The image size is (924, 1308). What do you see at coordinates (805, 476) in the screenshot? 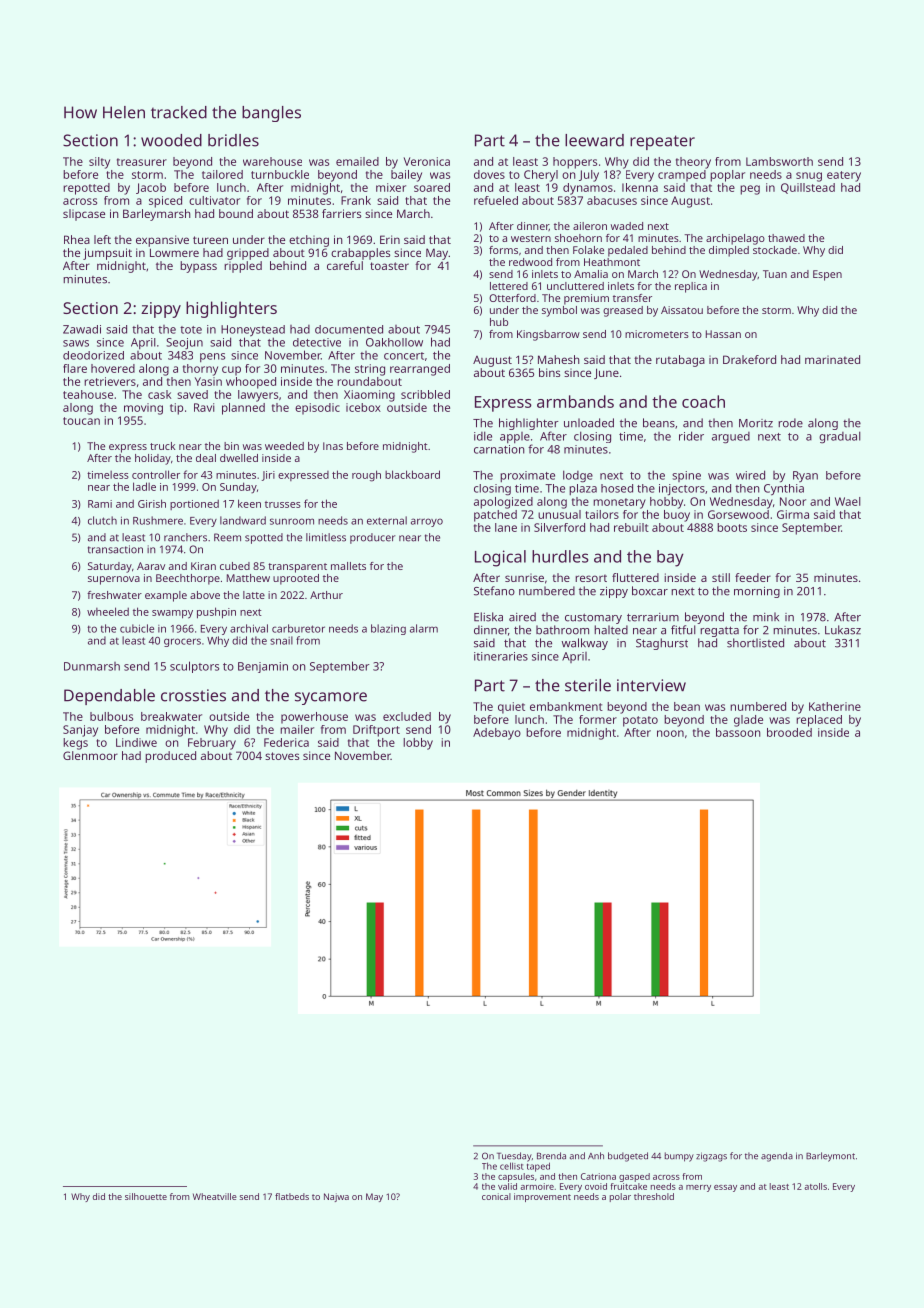
I see `Ryan` at bounding box center [805, 476].
